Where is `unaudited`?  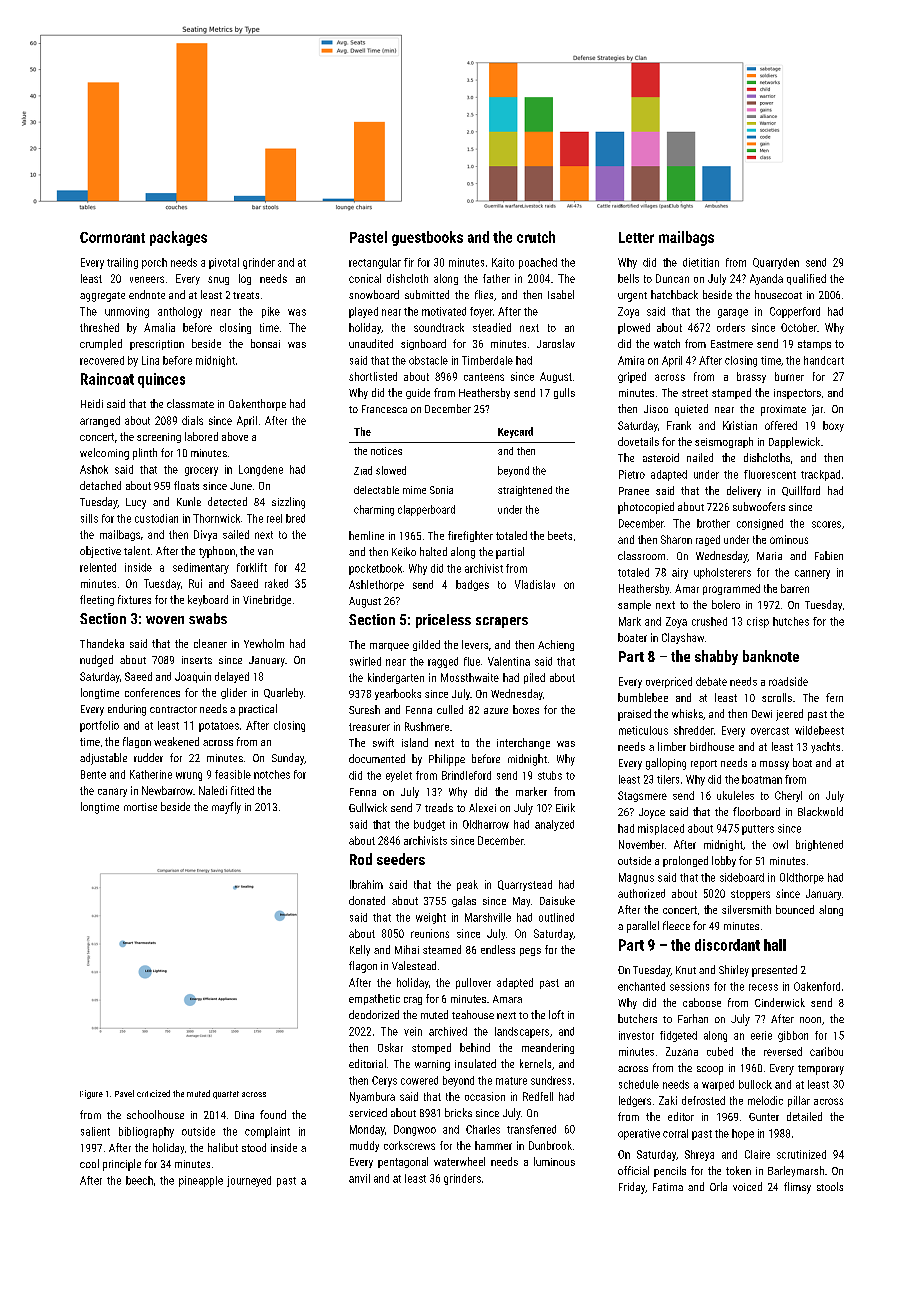
unaudited is located at coordinates (371, 343).
